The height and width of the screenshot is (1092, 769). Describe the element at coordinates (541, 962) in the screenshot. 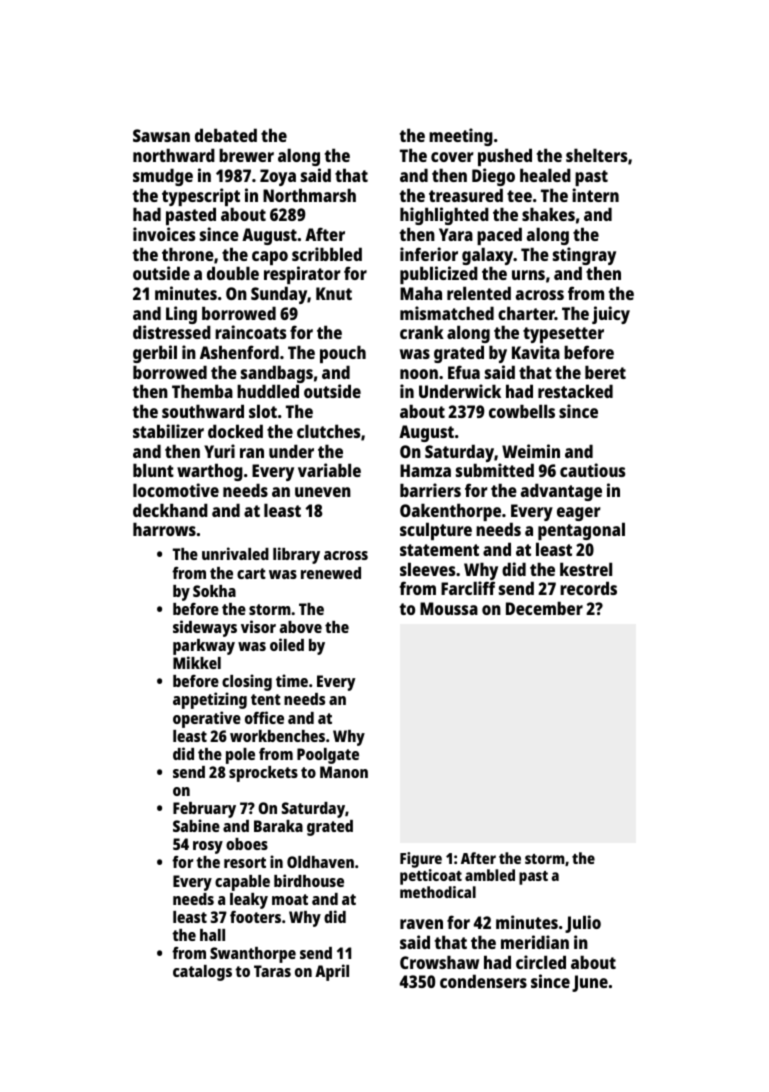

I see `circled` at that location.
